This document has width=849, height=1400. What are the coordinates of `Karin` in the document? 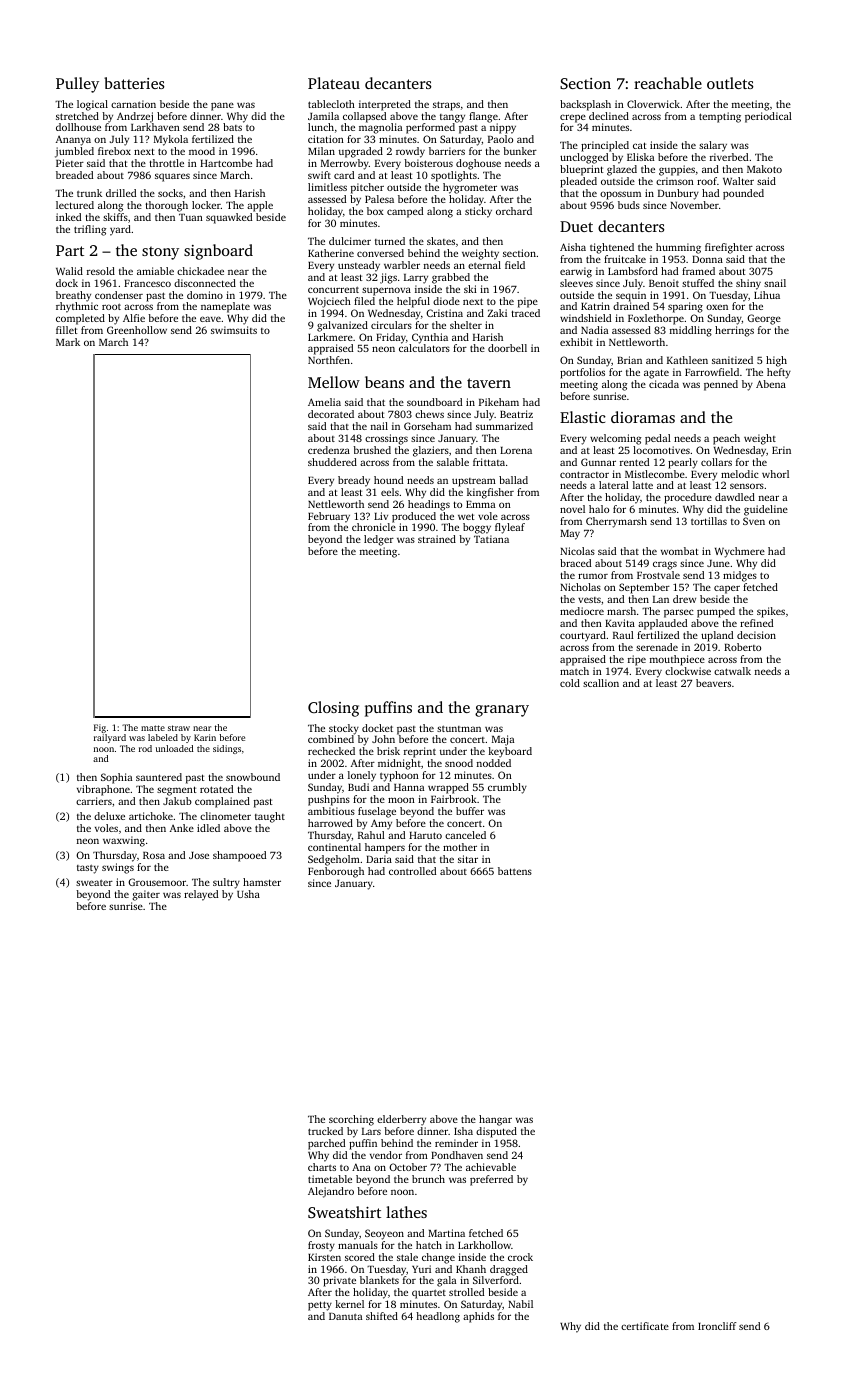 It's located at (205, 737).
